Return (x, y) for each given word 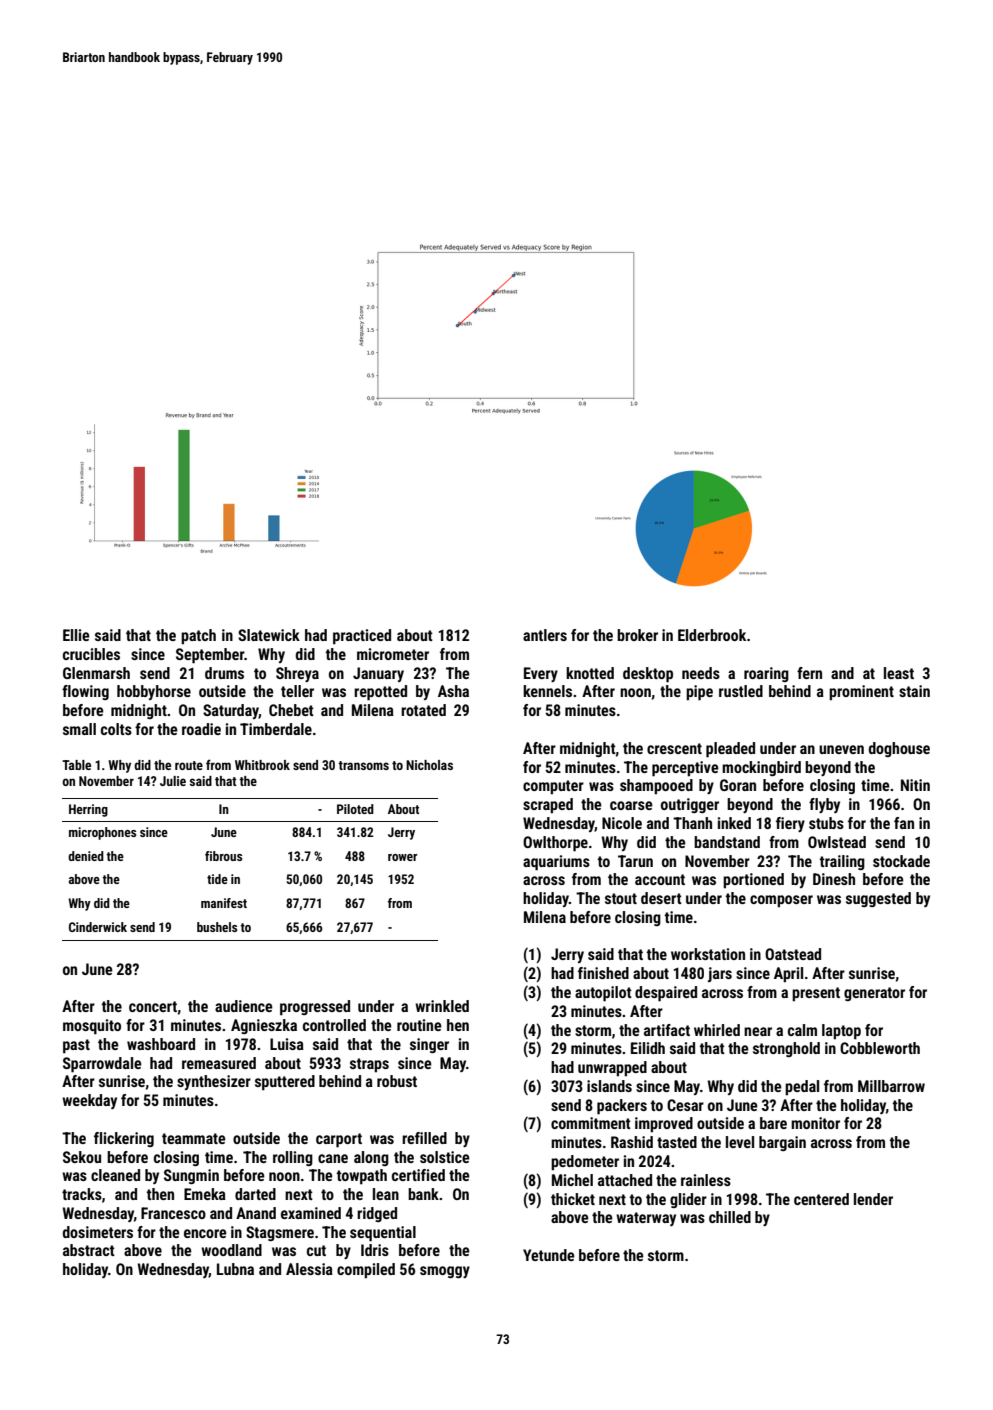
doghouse (899, 749)
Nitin (915, 785)
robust (397, 1081)
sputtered (285, 1083)
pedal (802, 1088)
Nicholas (429, 765)
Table (76, 765)
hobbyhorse (154, 692)
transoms (363, 765)
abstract (89, 1250)
